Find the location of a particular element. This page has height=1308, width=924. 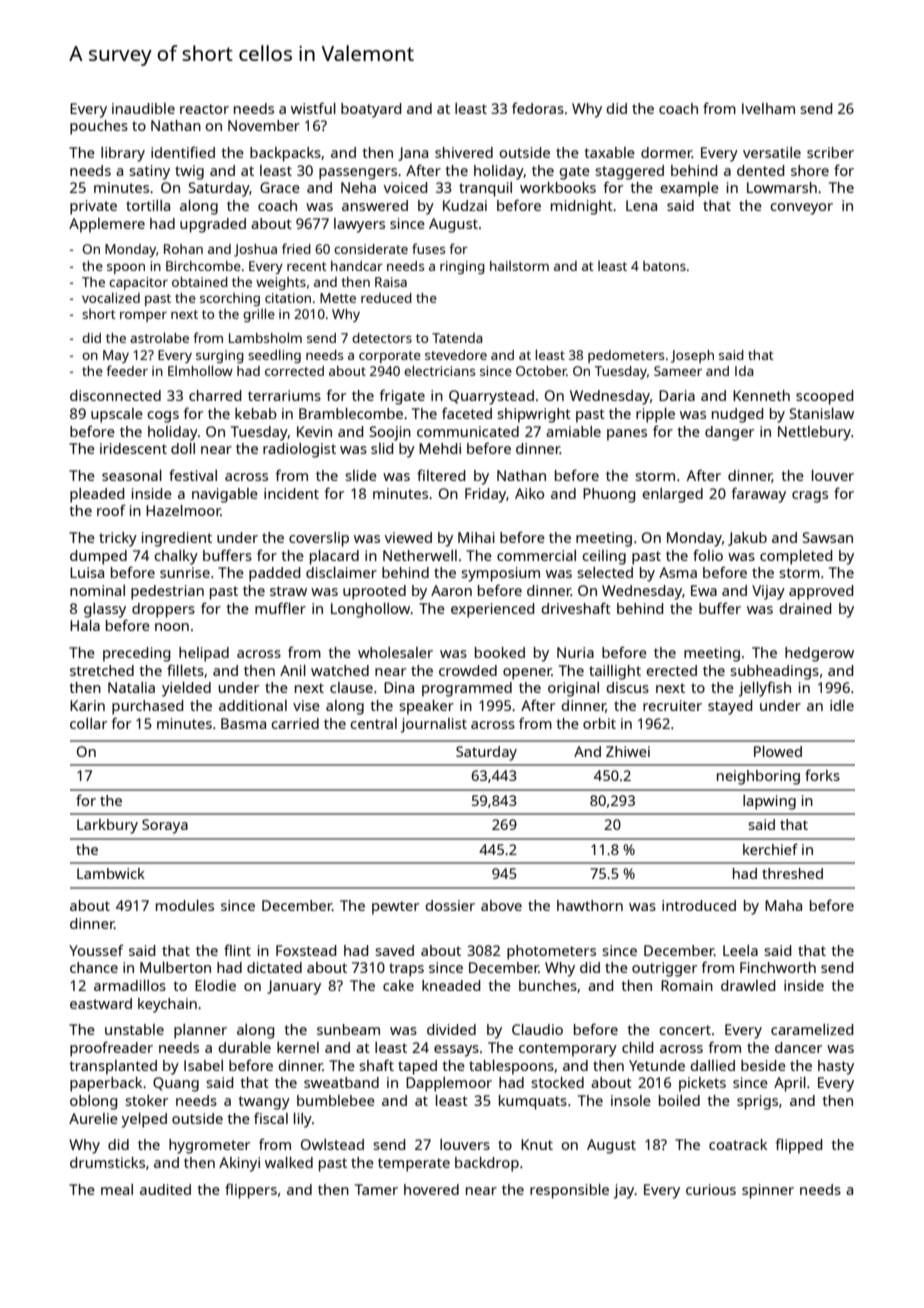

Ivelham is located at coordinates (768, 108).
